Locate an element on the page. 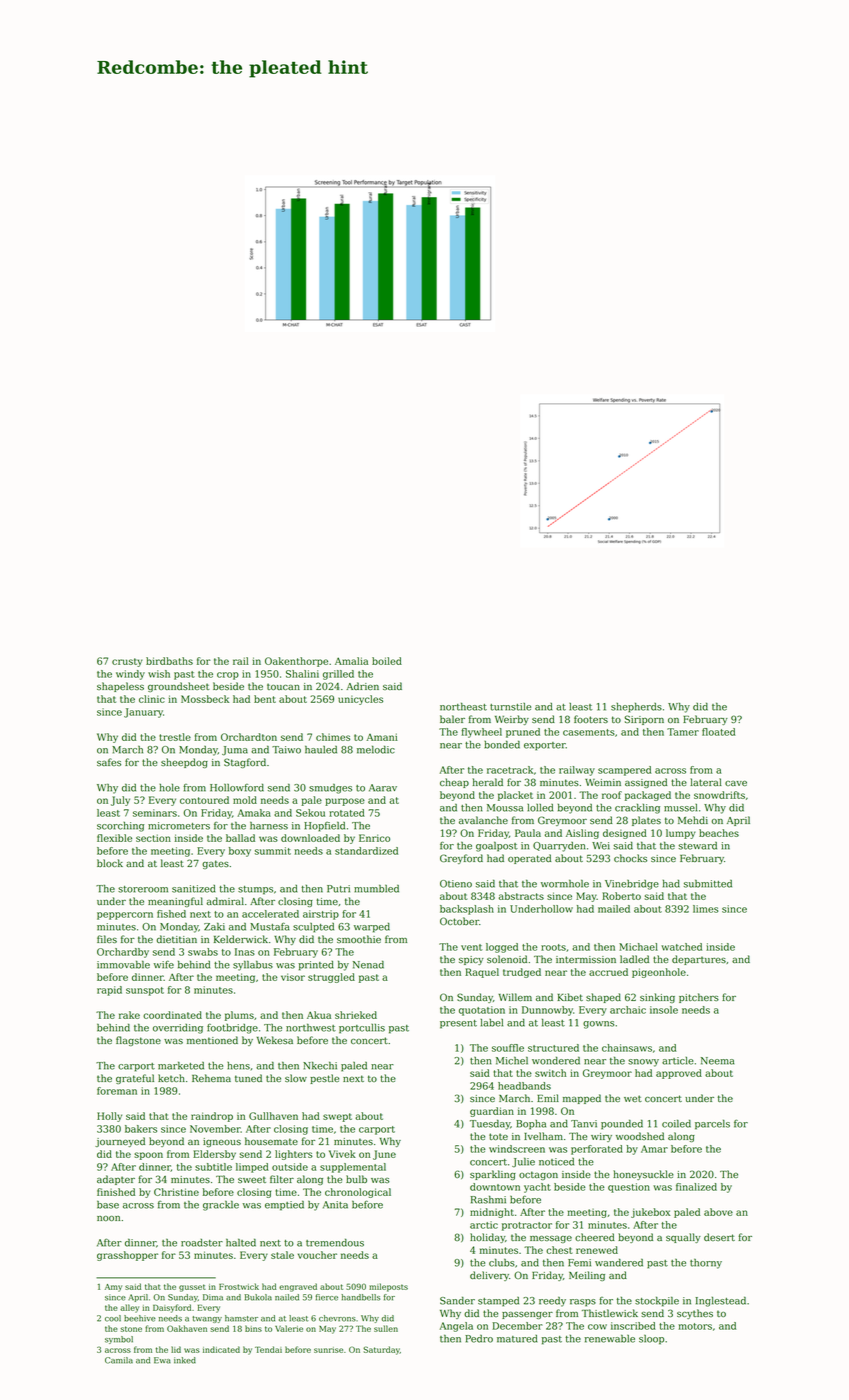  question is located at coordinates (629, 1188).
